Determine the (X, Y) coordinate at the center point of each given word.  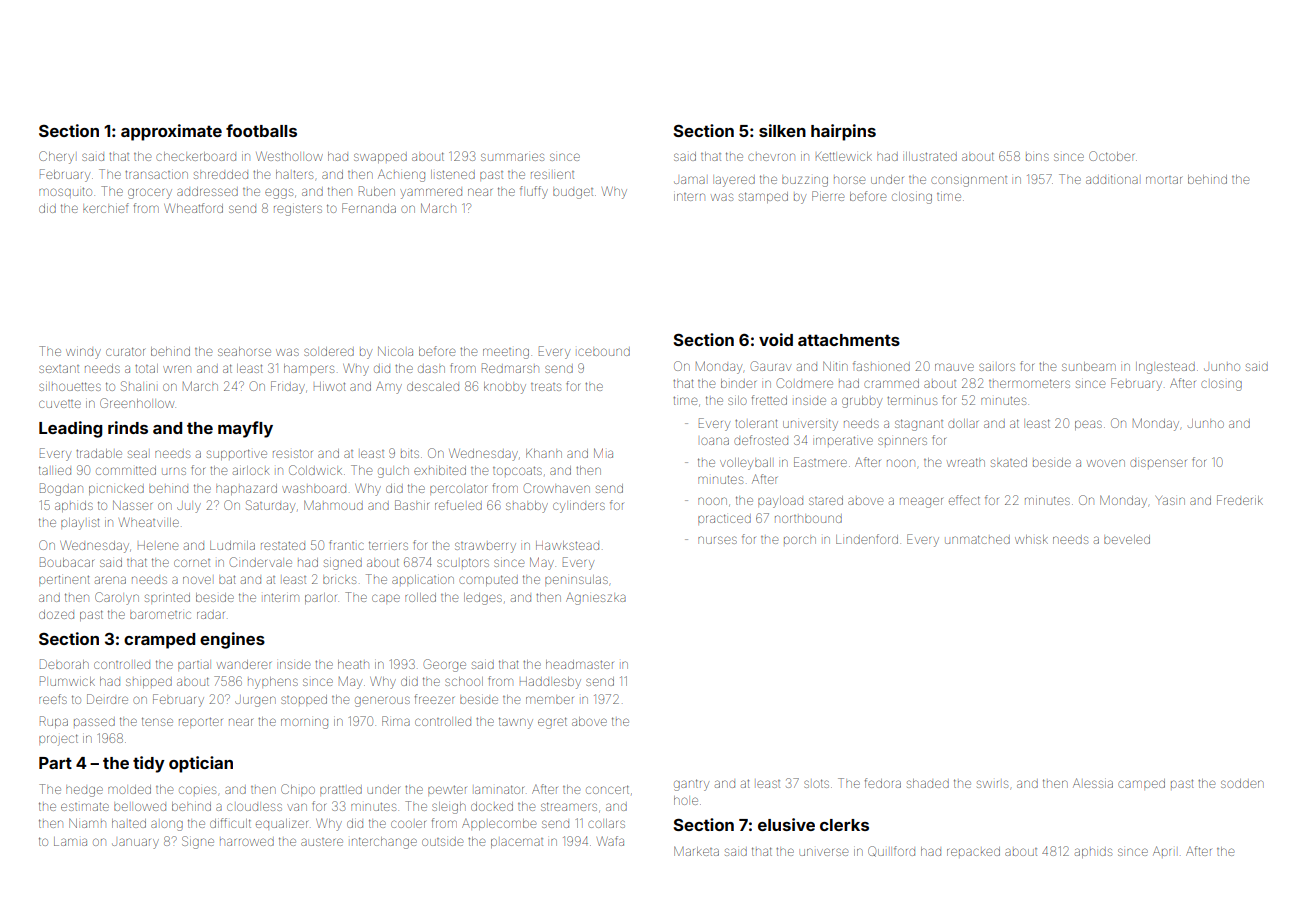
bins (1037, 157)
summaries (512, 157)
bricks (339, 580)
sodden (1242, 783)
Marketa (696, 851)
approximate (171, 132)
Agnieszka (596, 599)
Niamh (87, 823)
